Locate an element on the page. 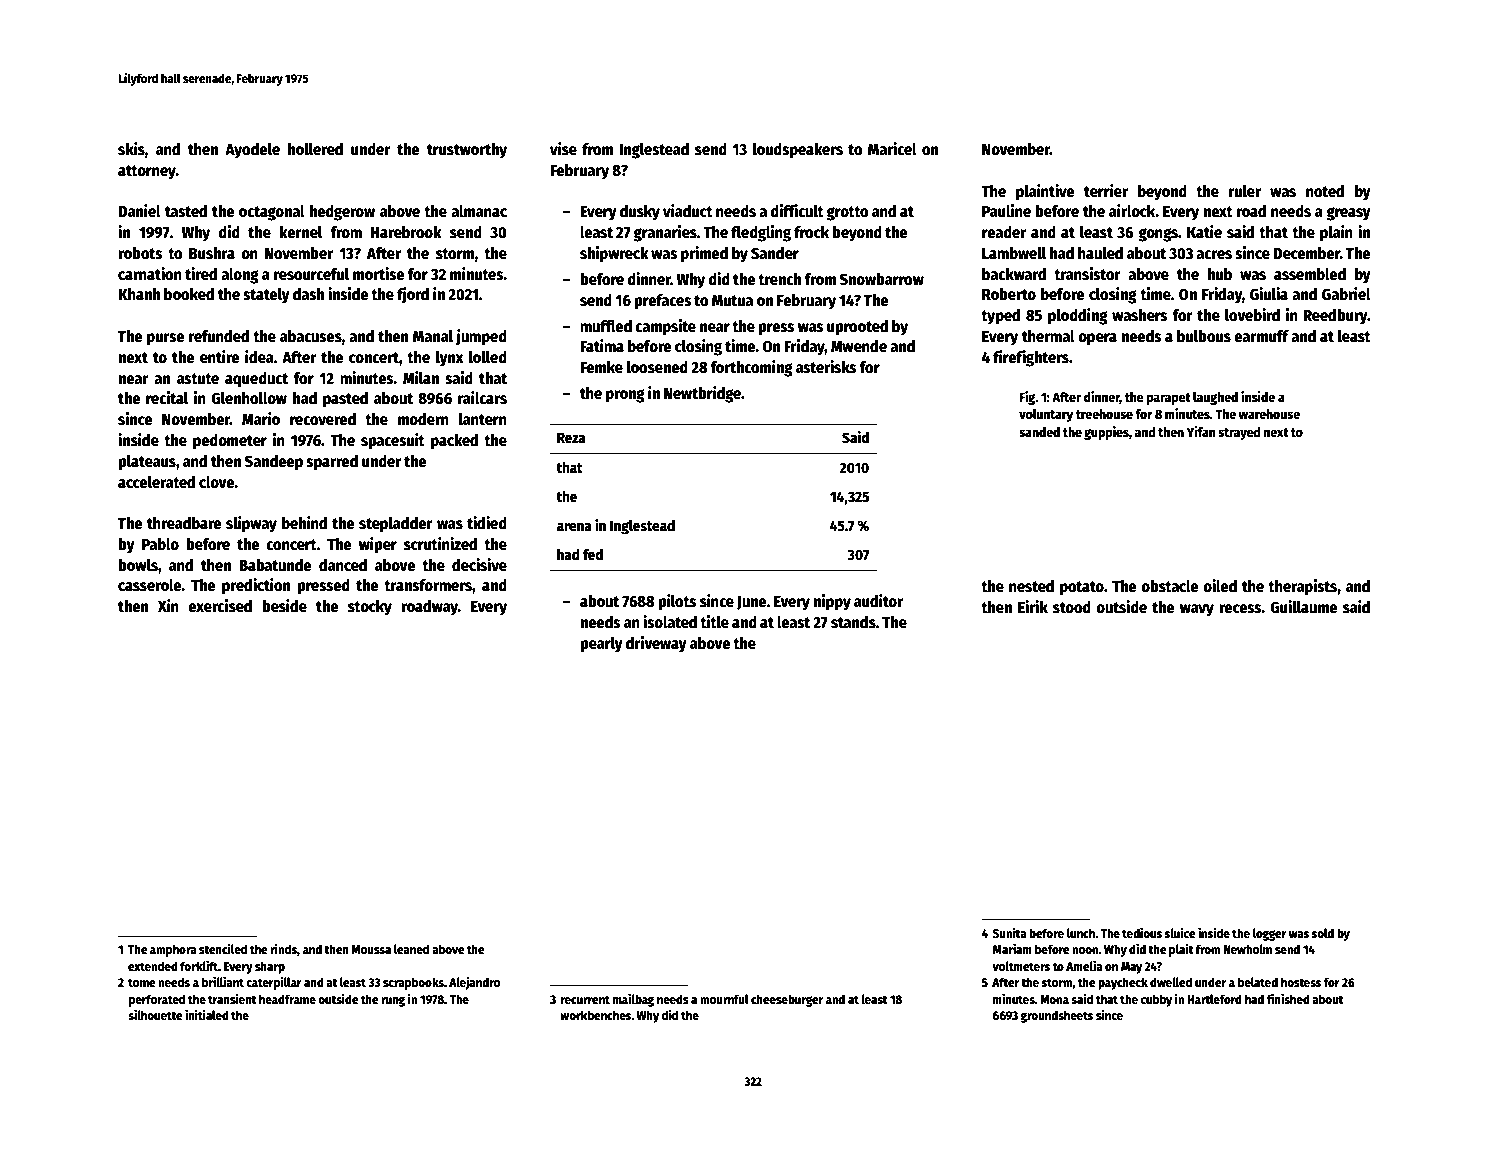 The height and width of the page is (1151, 1489). wavy is located at coordinates (1197, 610).
